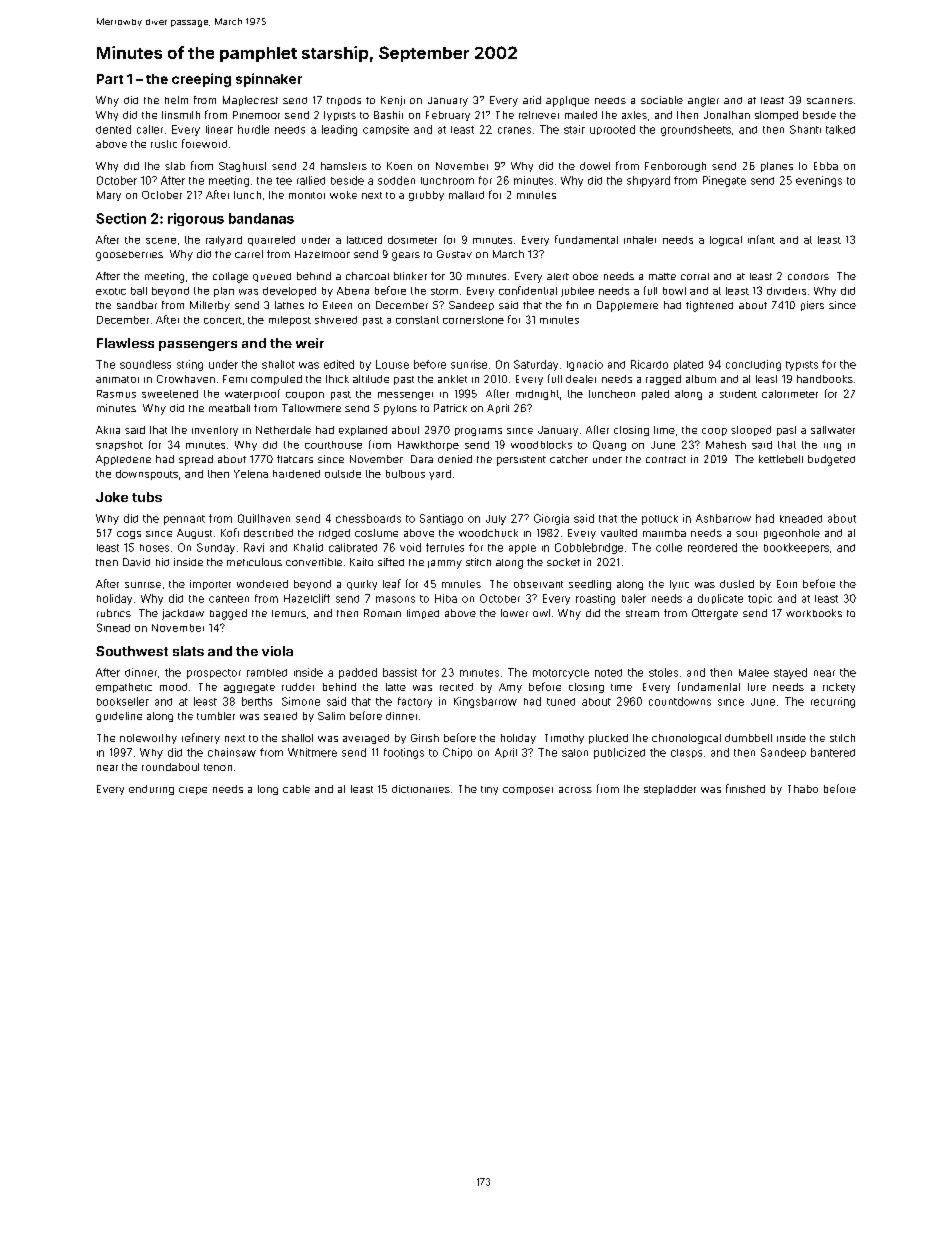  Describe the element at coordinates (393, 101) in the screenshot. I see `Kenji` at that location.
